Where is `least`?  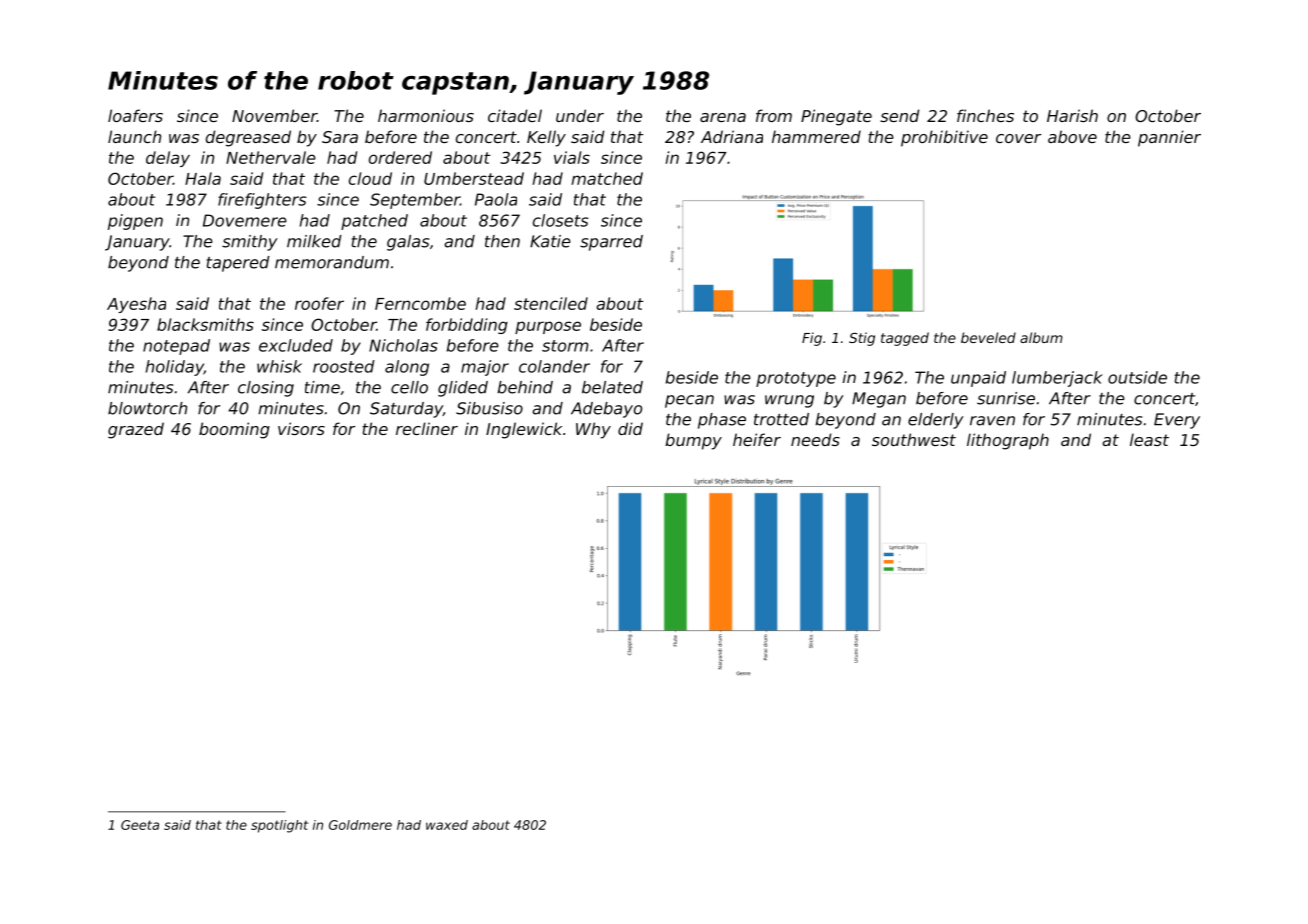
least is located at coordinates (1149, 439).
